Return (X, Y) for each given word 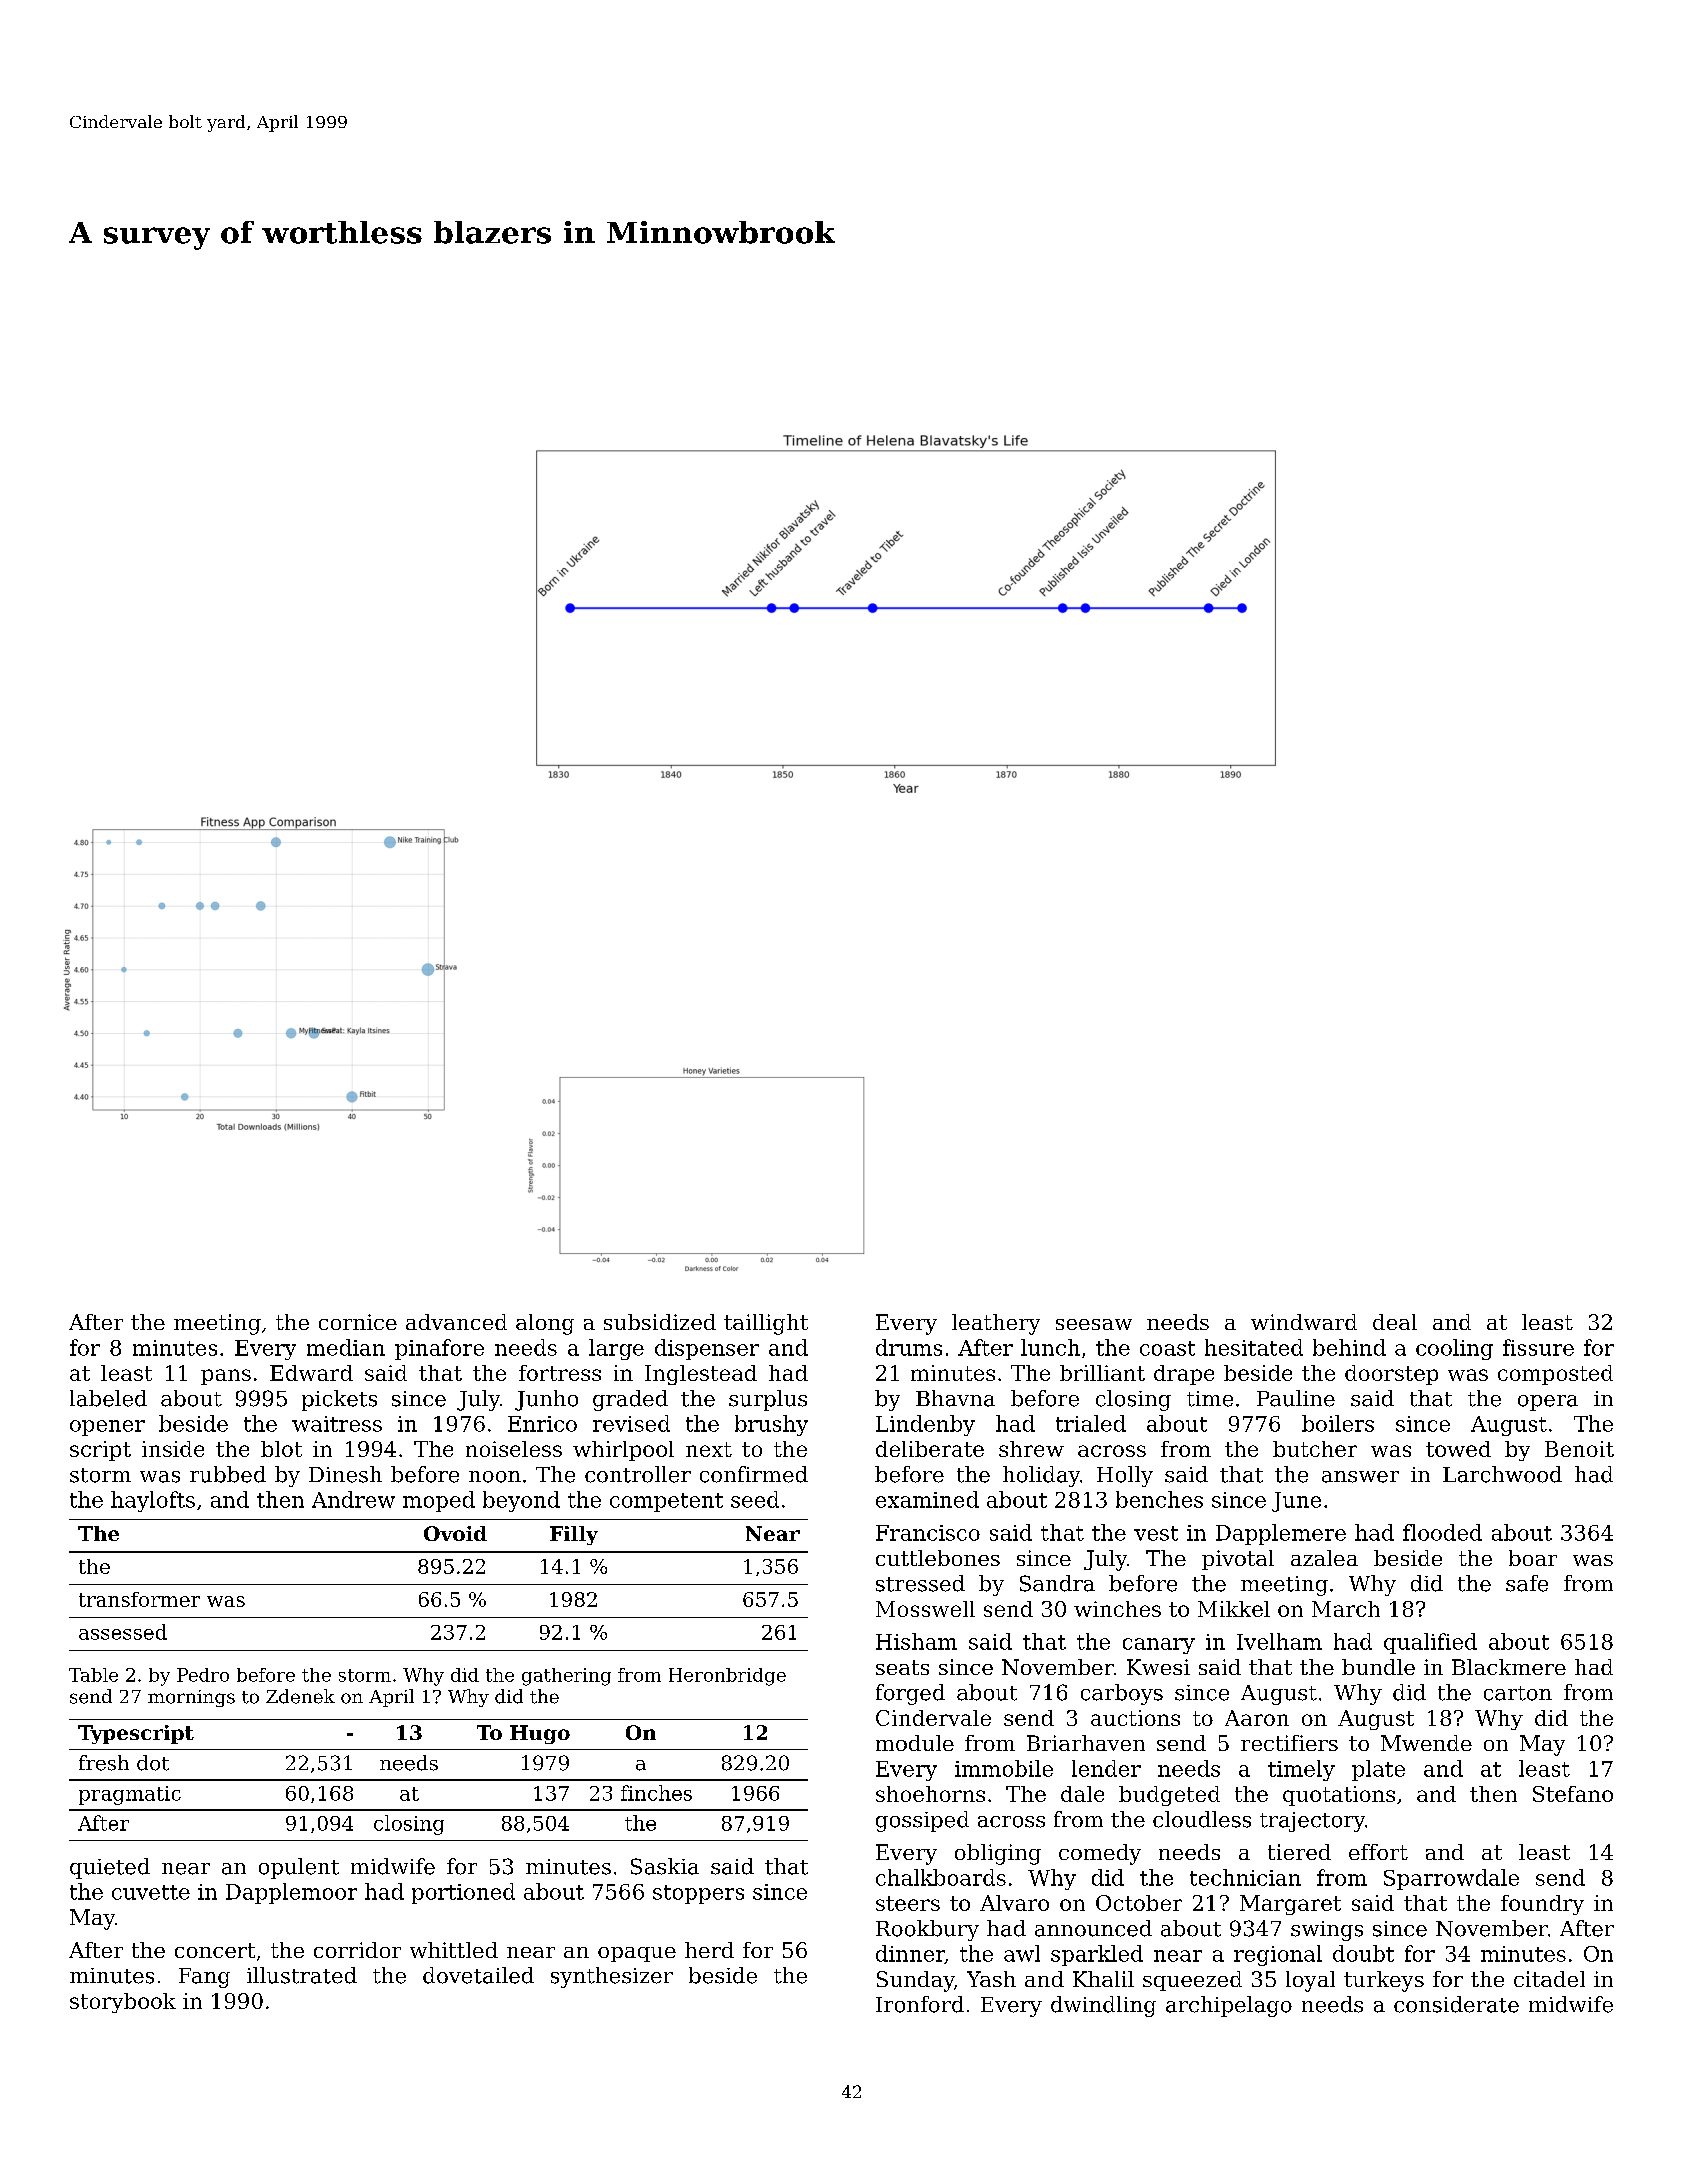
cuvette (151, 1892)
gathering (566, 1677)
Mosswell (925, 1609)
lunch (1050, 1347)
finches (656, 1793)
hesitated (1254, 1347)
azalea (1324, 1558)
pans (226, 1377)
